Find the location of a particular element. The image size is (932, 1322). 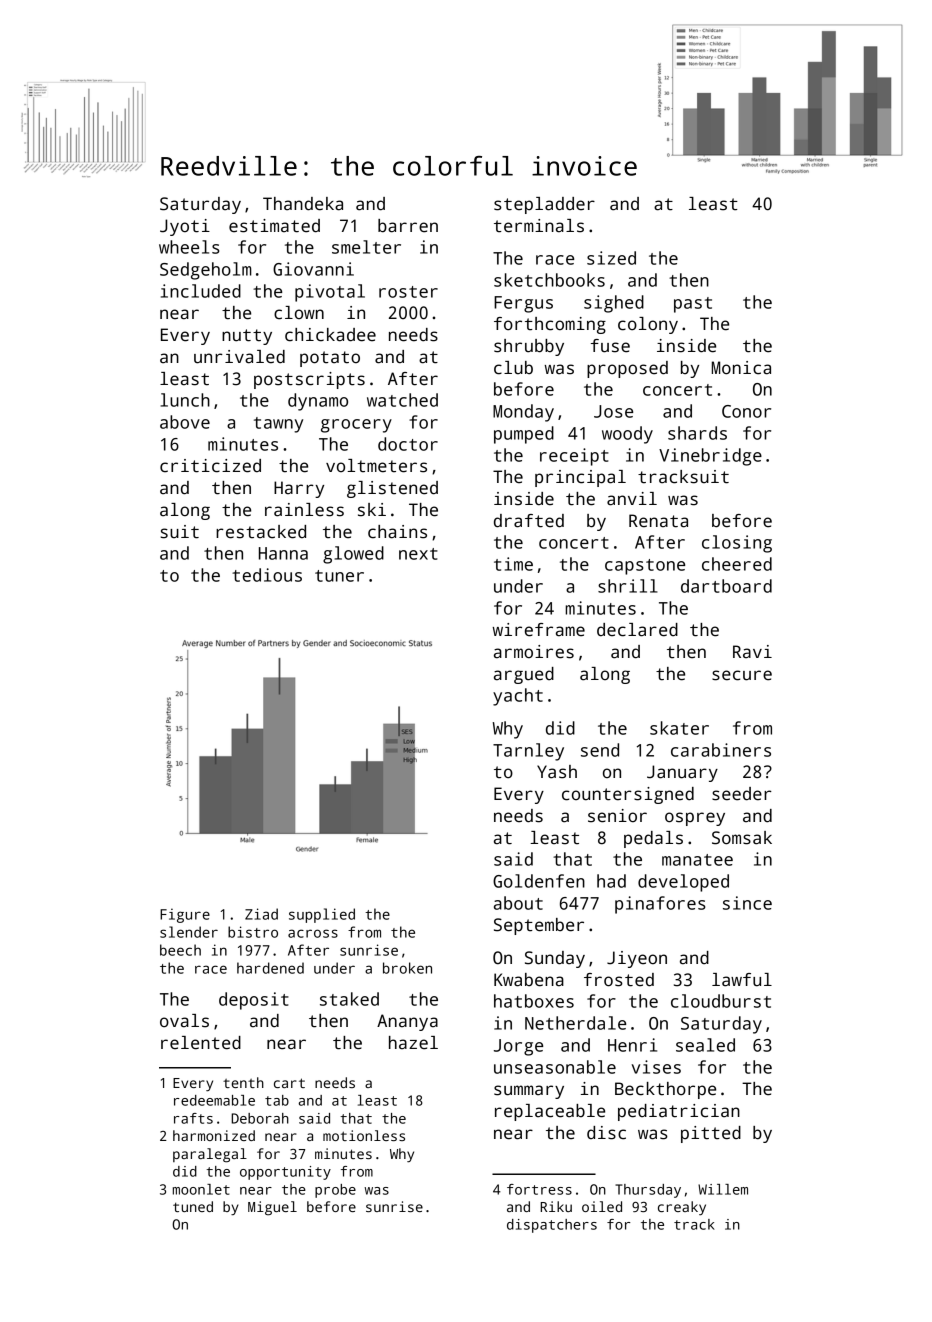

cloudburst is located at coordinates (721, 1001).
